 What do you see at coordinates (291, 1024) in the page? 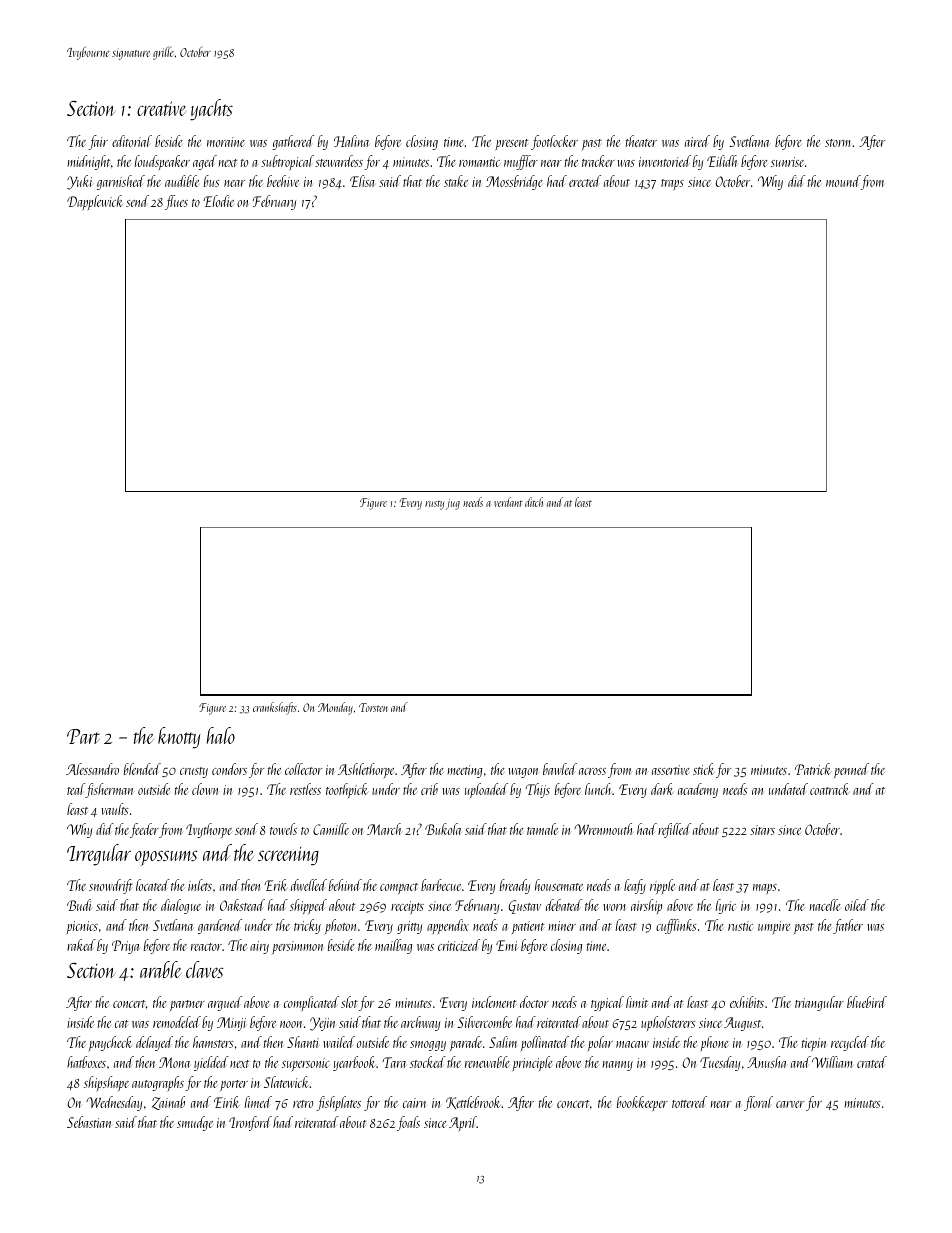
I see `noon` at bounding box center [291, 1024].
